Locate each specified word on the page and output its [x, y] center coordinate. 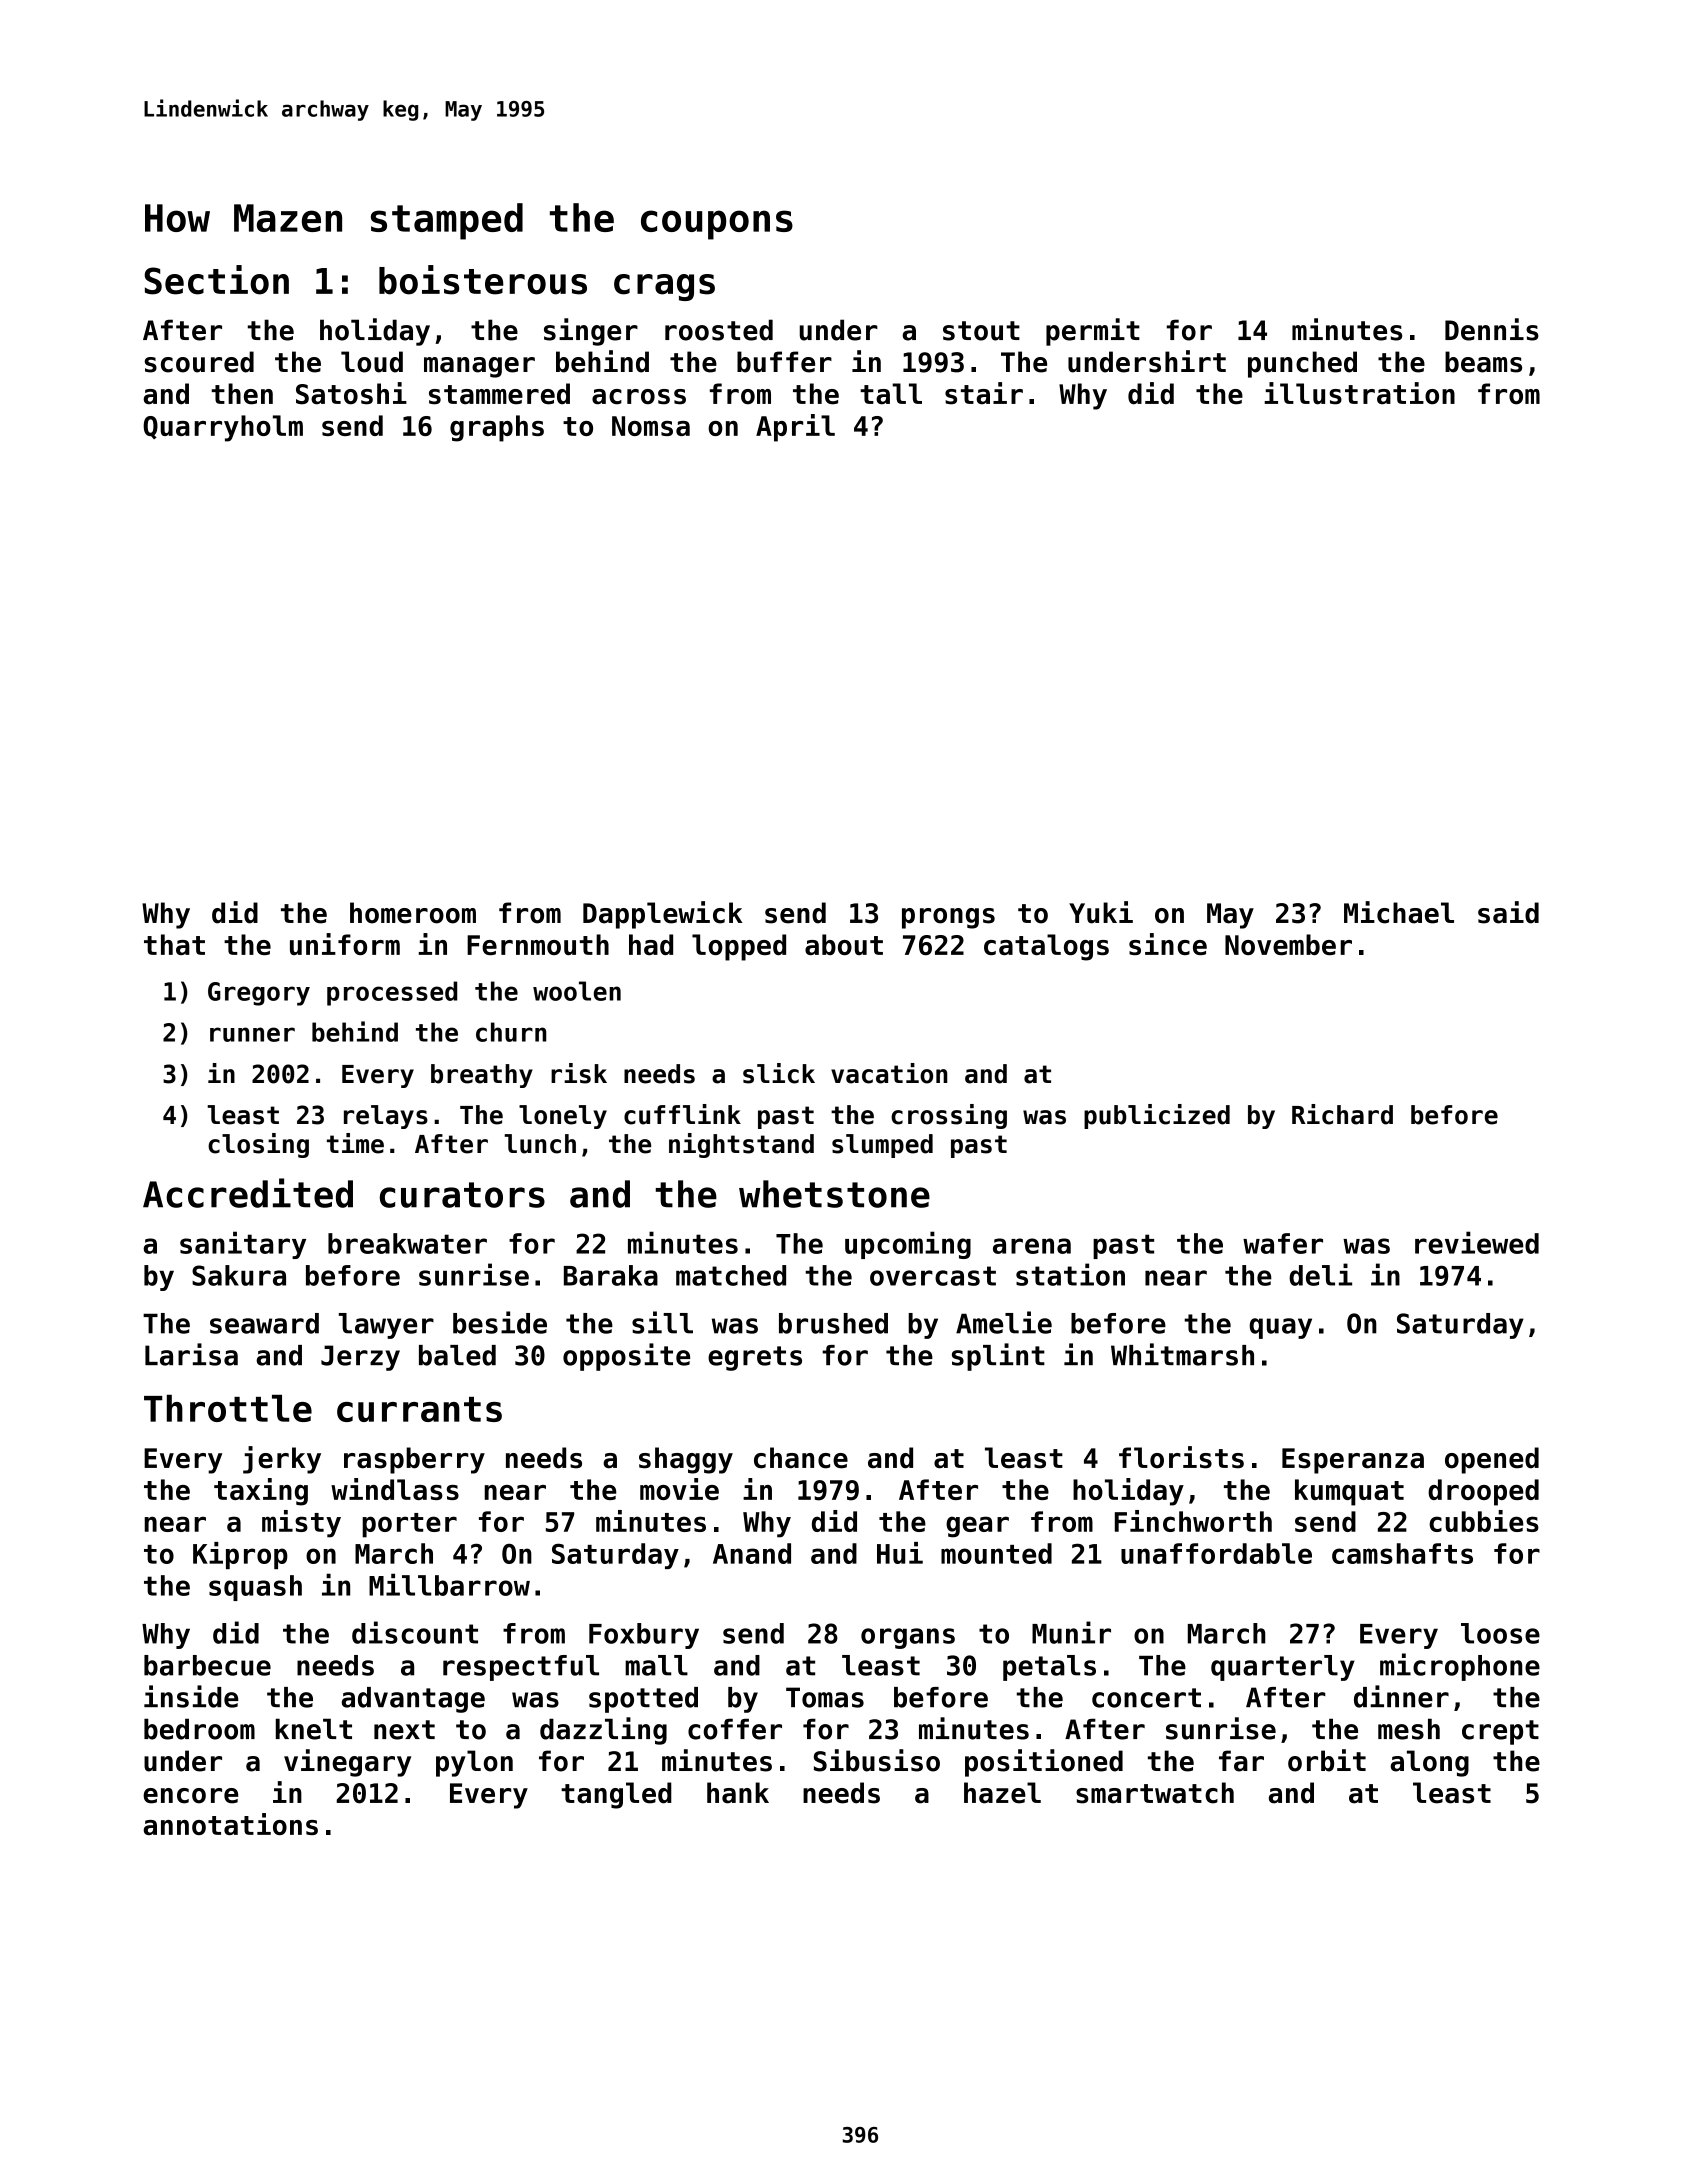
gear [977, 1527]
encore [190, 1796]
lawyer [386, 1326]
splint [998, 1357]
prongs [948, 918]
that [174, 944]
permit [1093, 332]
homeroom [413, 913]
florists [1181, 1457]
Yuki [1101, 912]
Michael [1399, 912]
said [1508, 912]
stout [981, 331]
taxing [261, 1492]
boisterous [483, 280]
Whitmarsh [1182, 1354]
